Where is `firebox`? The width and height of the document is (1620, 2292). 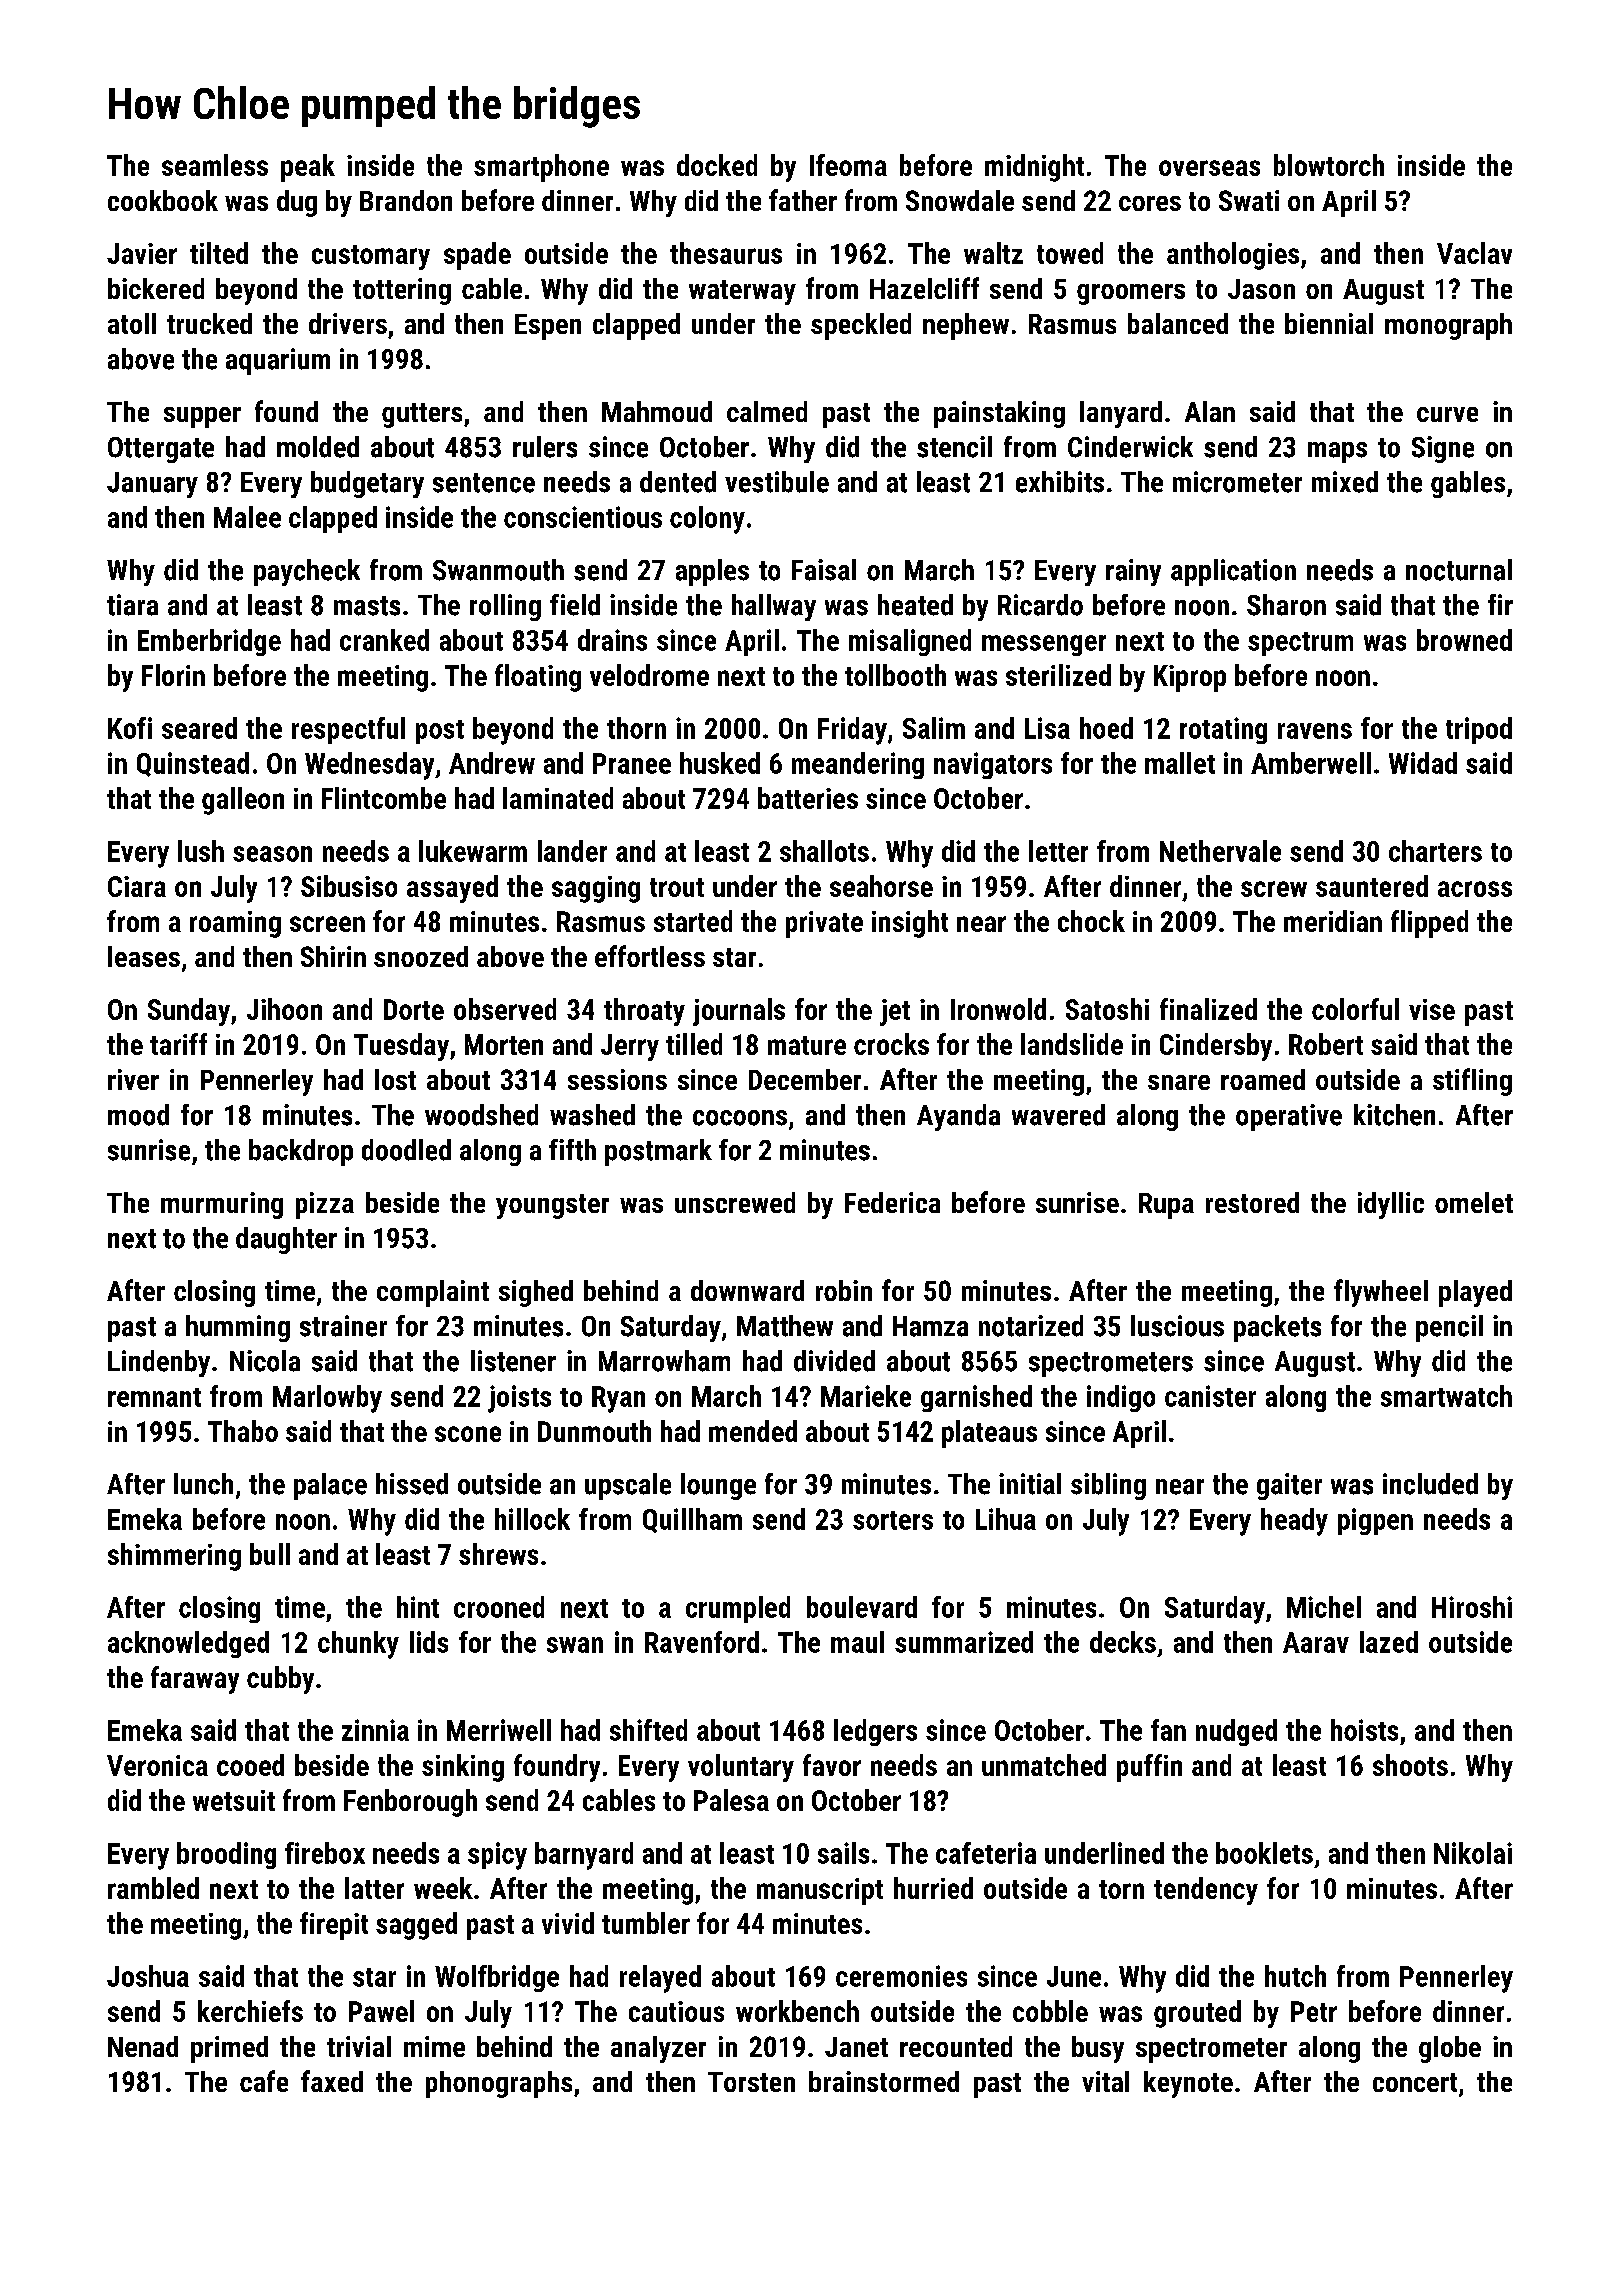
firebox is located at coordinates (325, 1853).
